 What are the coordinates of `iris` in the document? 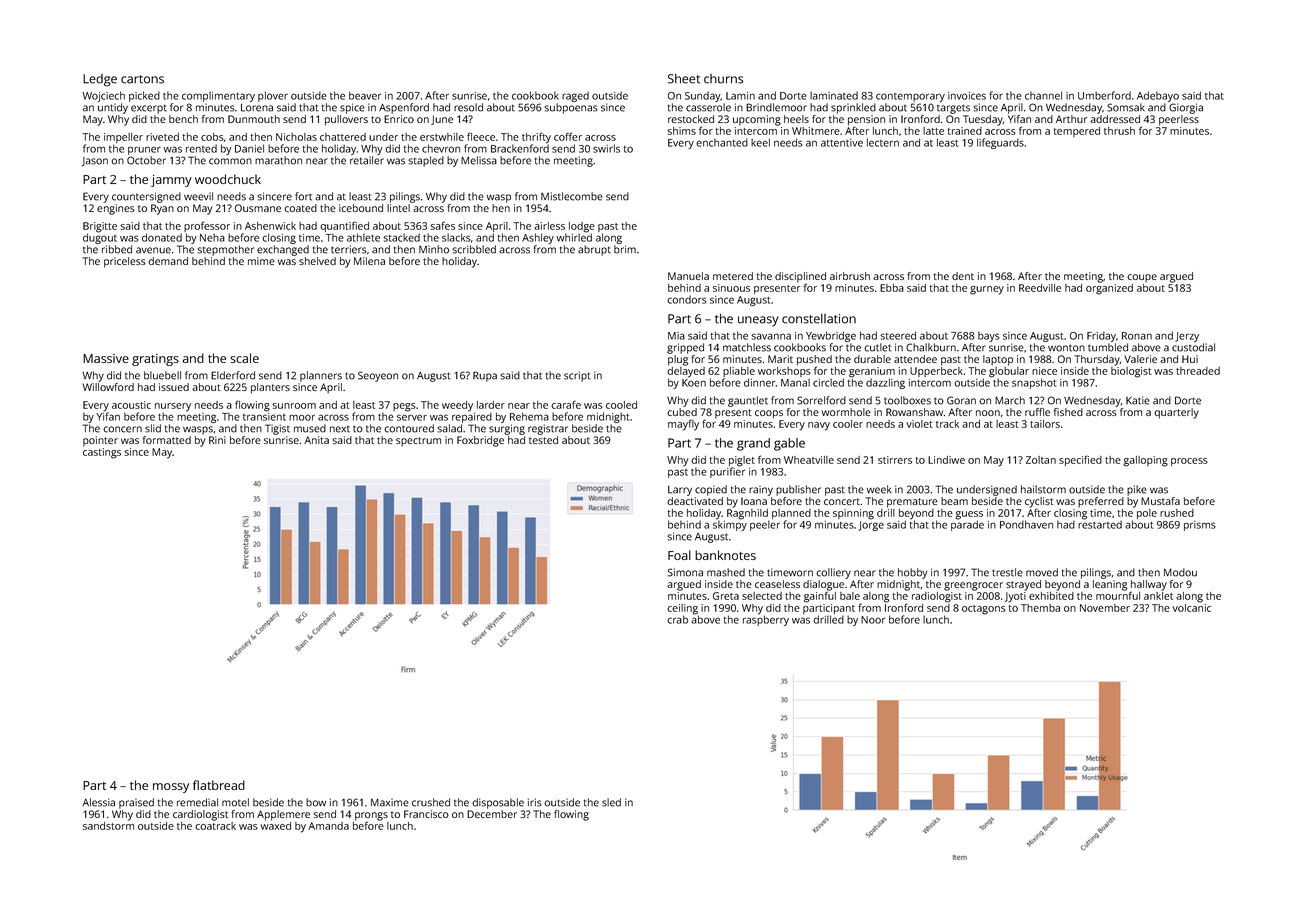 It's located at (535, 802).
